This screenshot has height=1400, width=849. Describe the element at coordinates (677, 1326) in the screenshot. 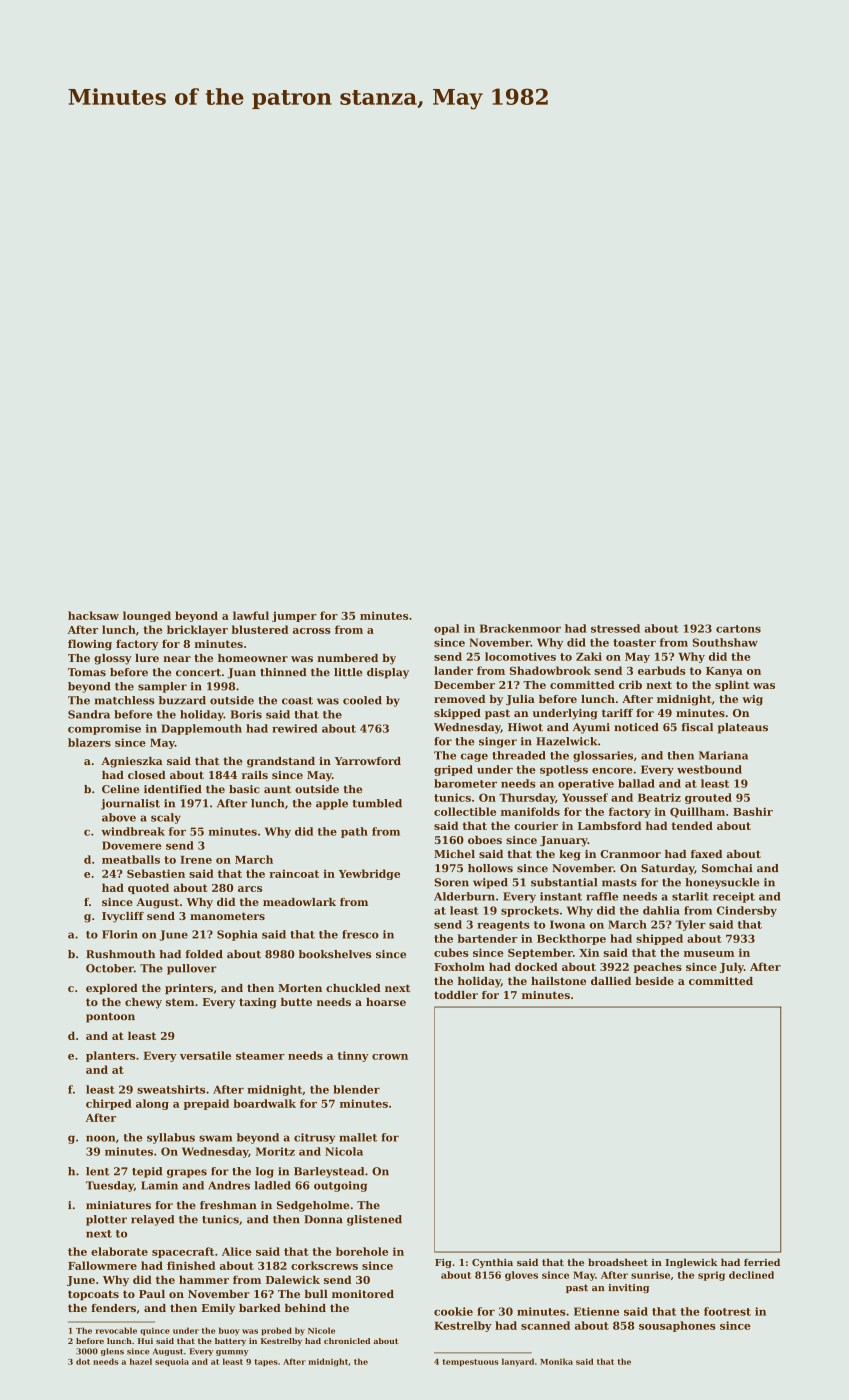

I see `sousaphones` at that location.
